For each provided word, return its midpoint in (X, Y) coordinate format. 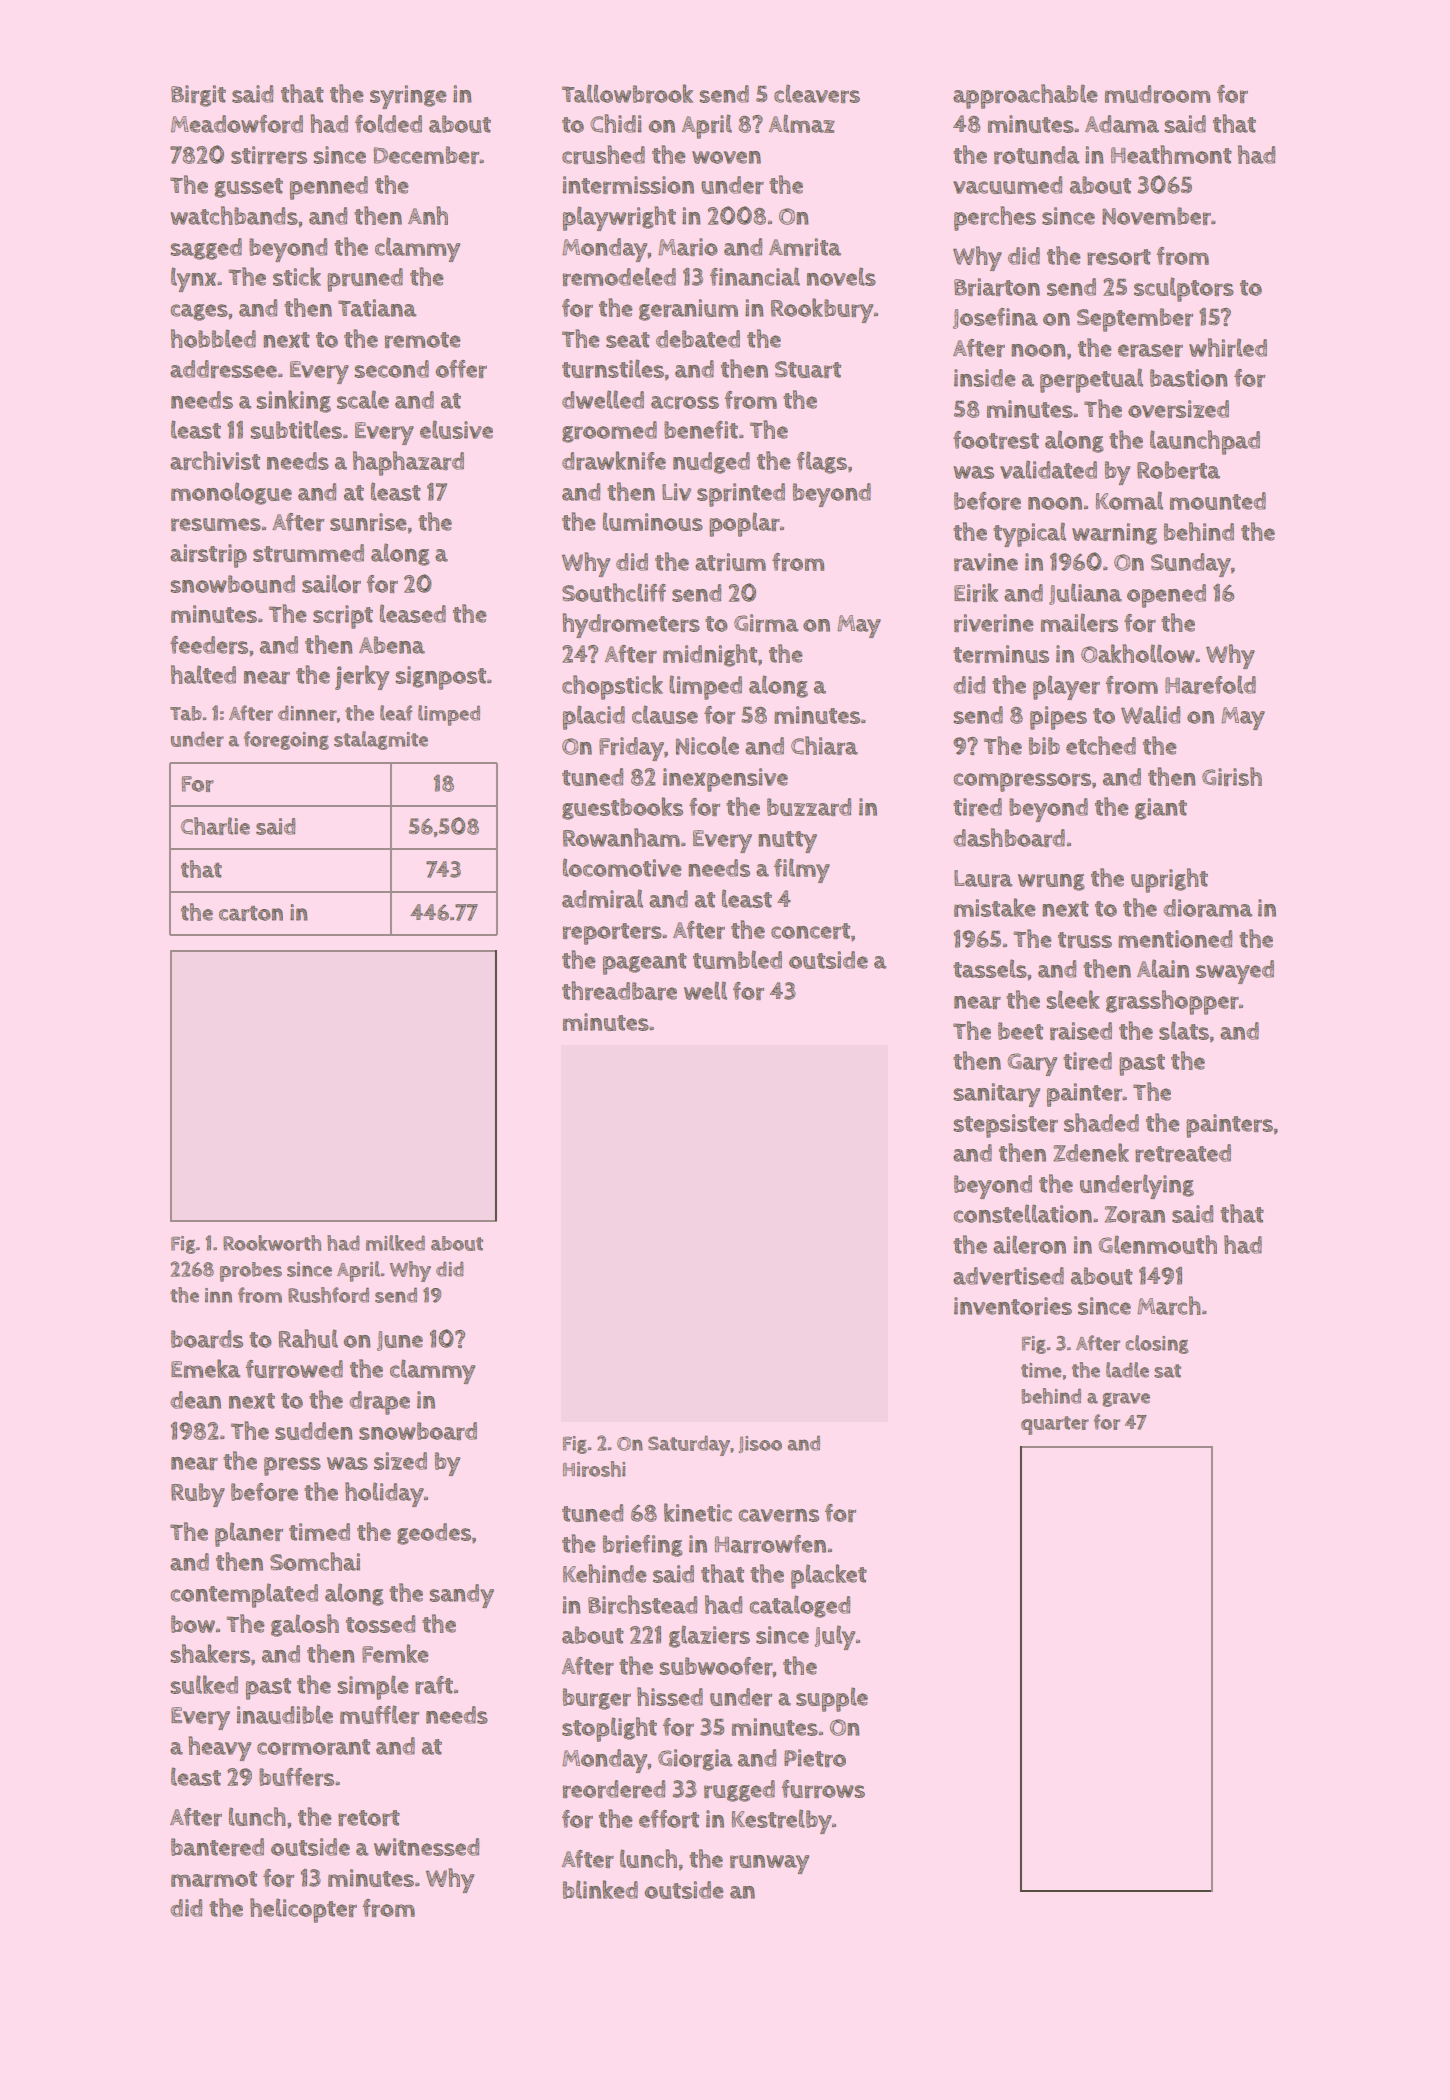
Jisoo (760, 1444)
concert (810, 931)
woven (726, 157)
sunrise (368, 522)
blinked (600, 1889)
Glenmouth (1157, 1244)
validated (1048, 469)
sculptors (1184, 289)
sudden (314, 1431)
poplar (744, 524)
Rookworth (272, 1243)
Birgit (198, 96)
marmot (214, 1879)
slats (1184, 1030)
